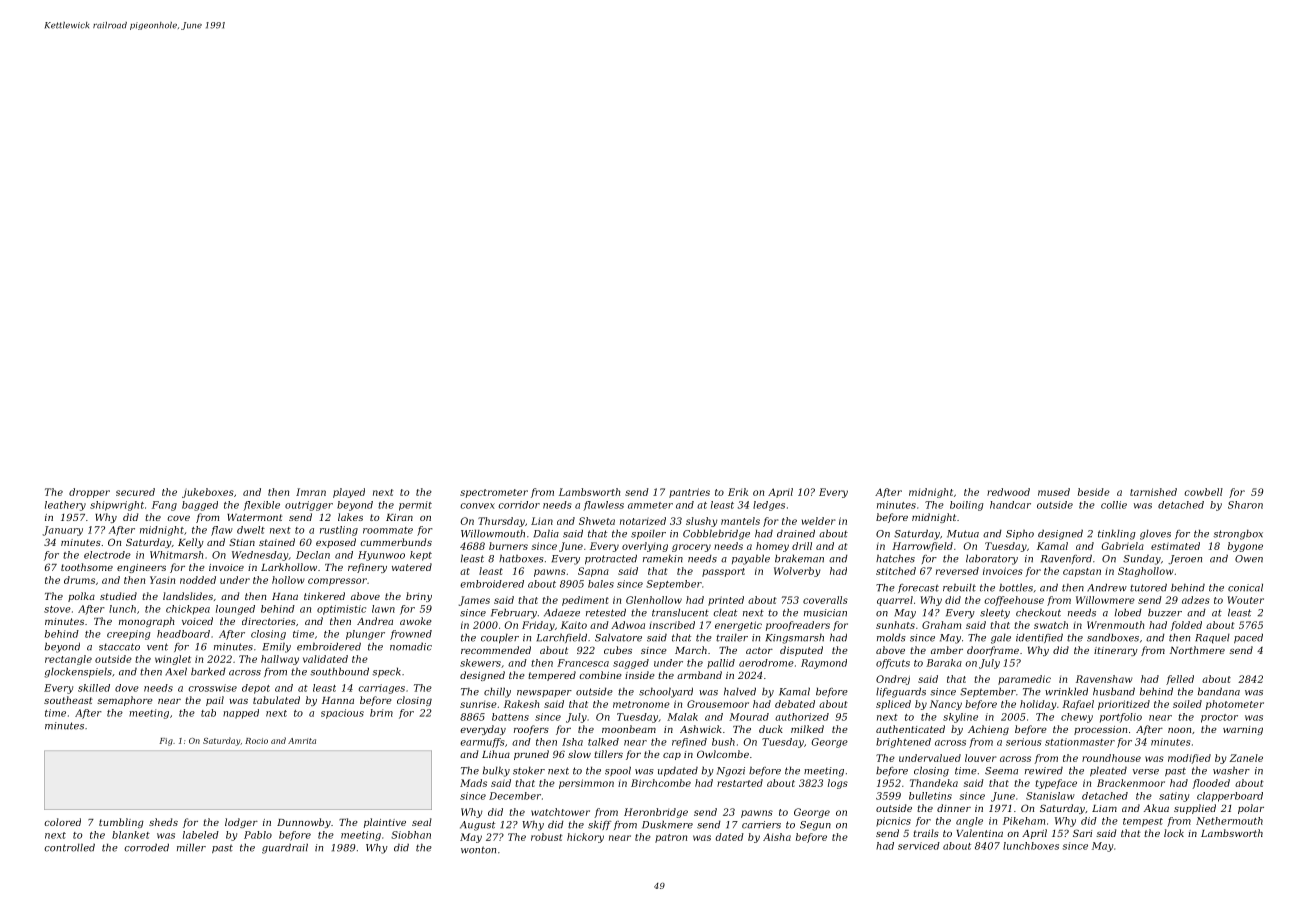 This document has height=924, width=1308. Describe the element at coordinates (769, 506) in the document. I see `ledges` at that location.
